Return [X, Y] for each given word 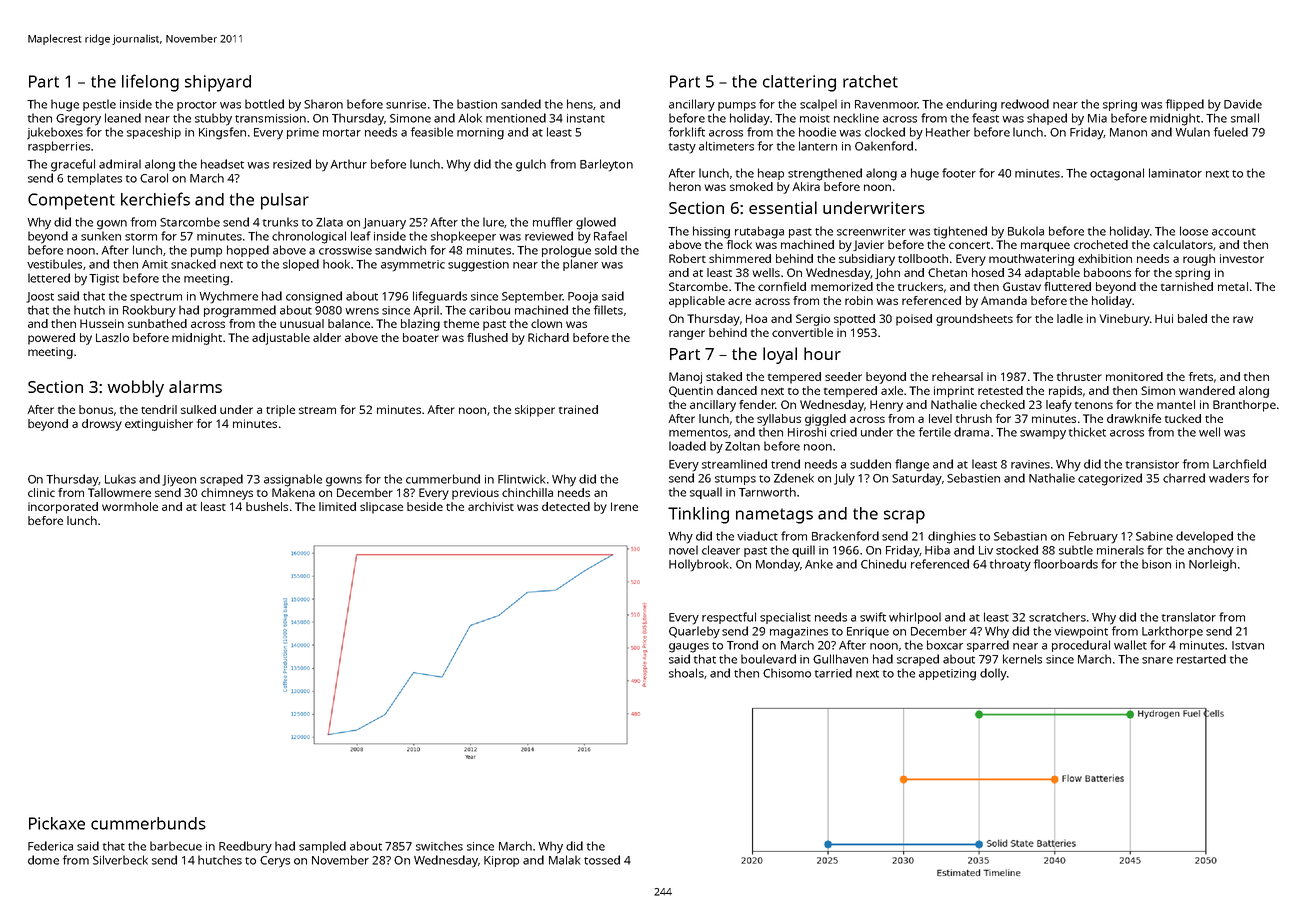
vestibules [54, 264]
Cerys [275, 862]
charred [1184, 478]
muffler [553, 222]
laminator [1175, 173]
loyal [780, 355]
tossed [602, 860]
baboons [1107, 272]
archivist [491, 506]
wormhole [130, 506]
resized [292, 164]
